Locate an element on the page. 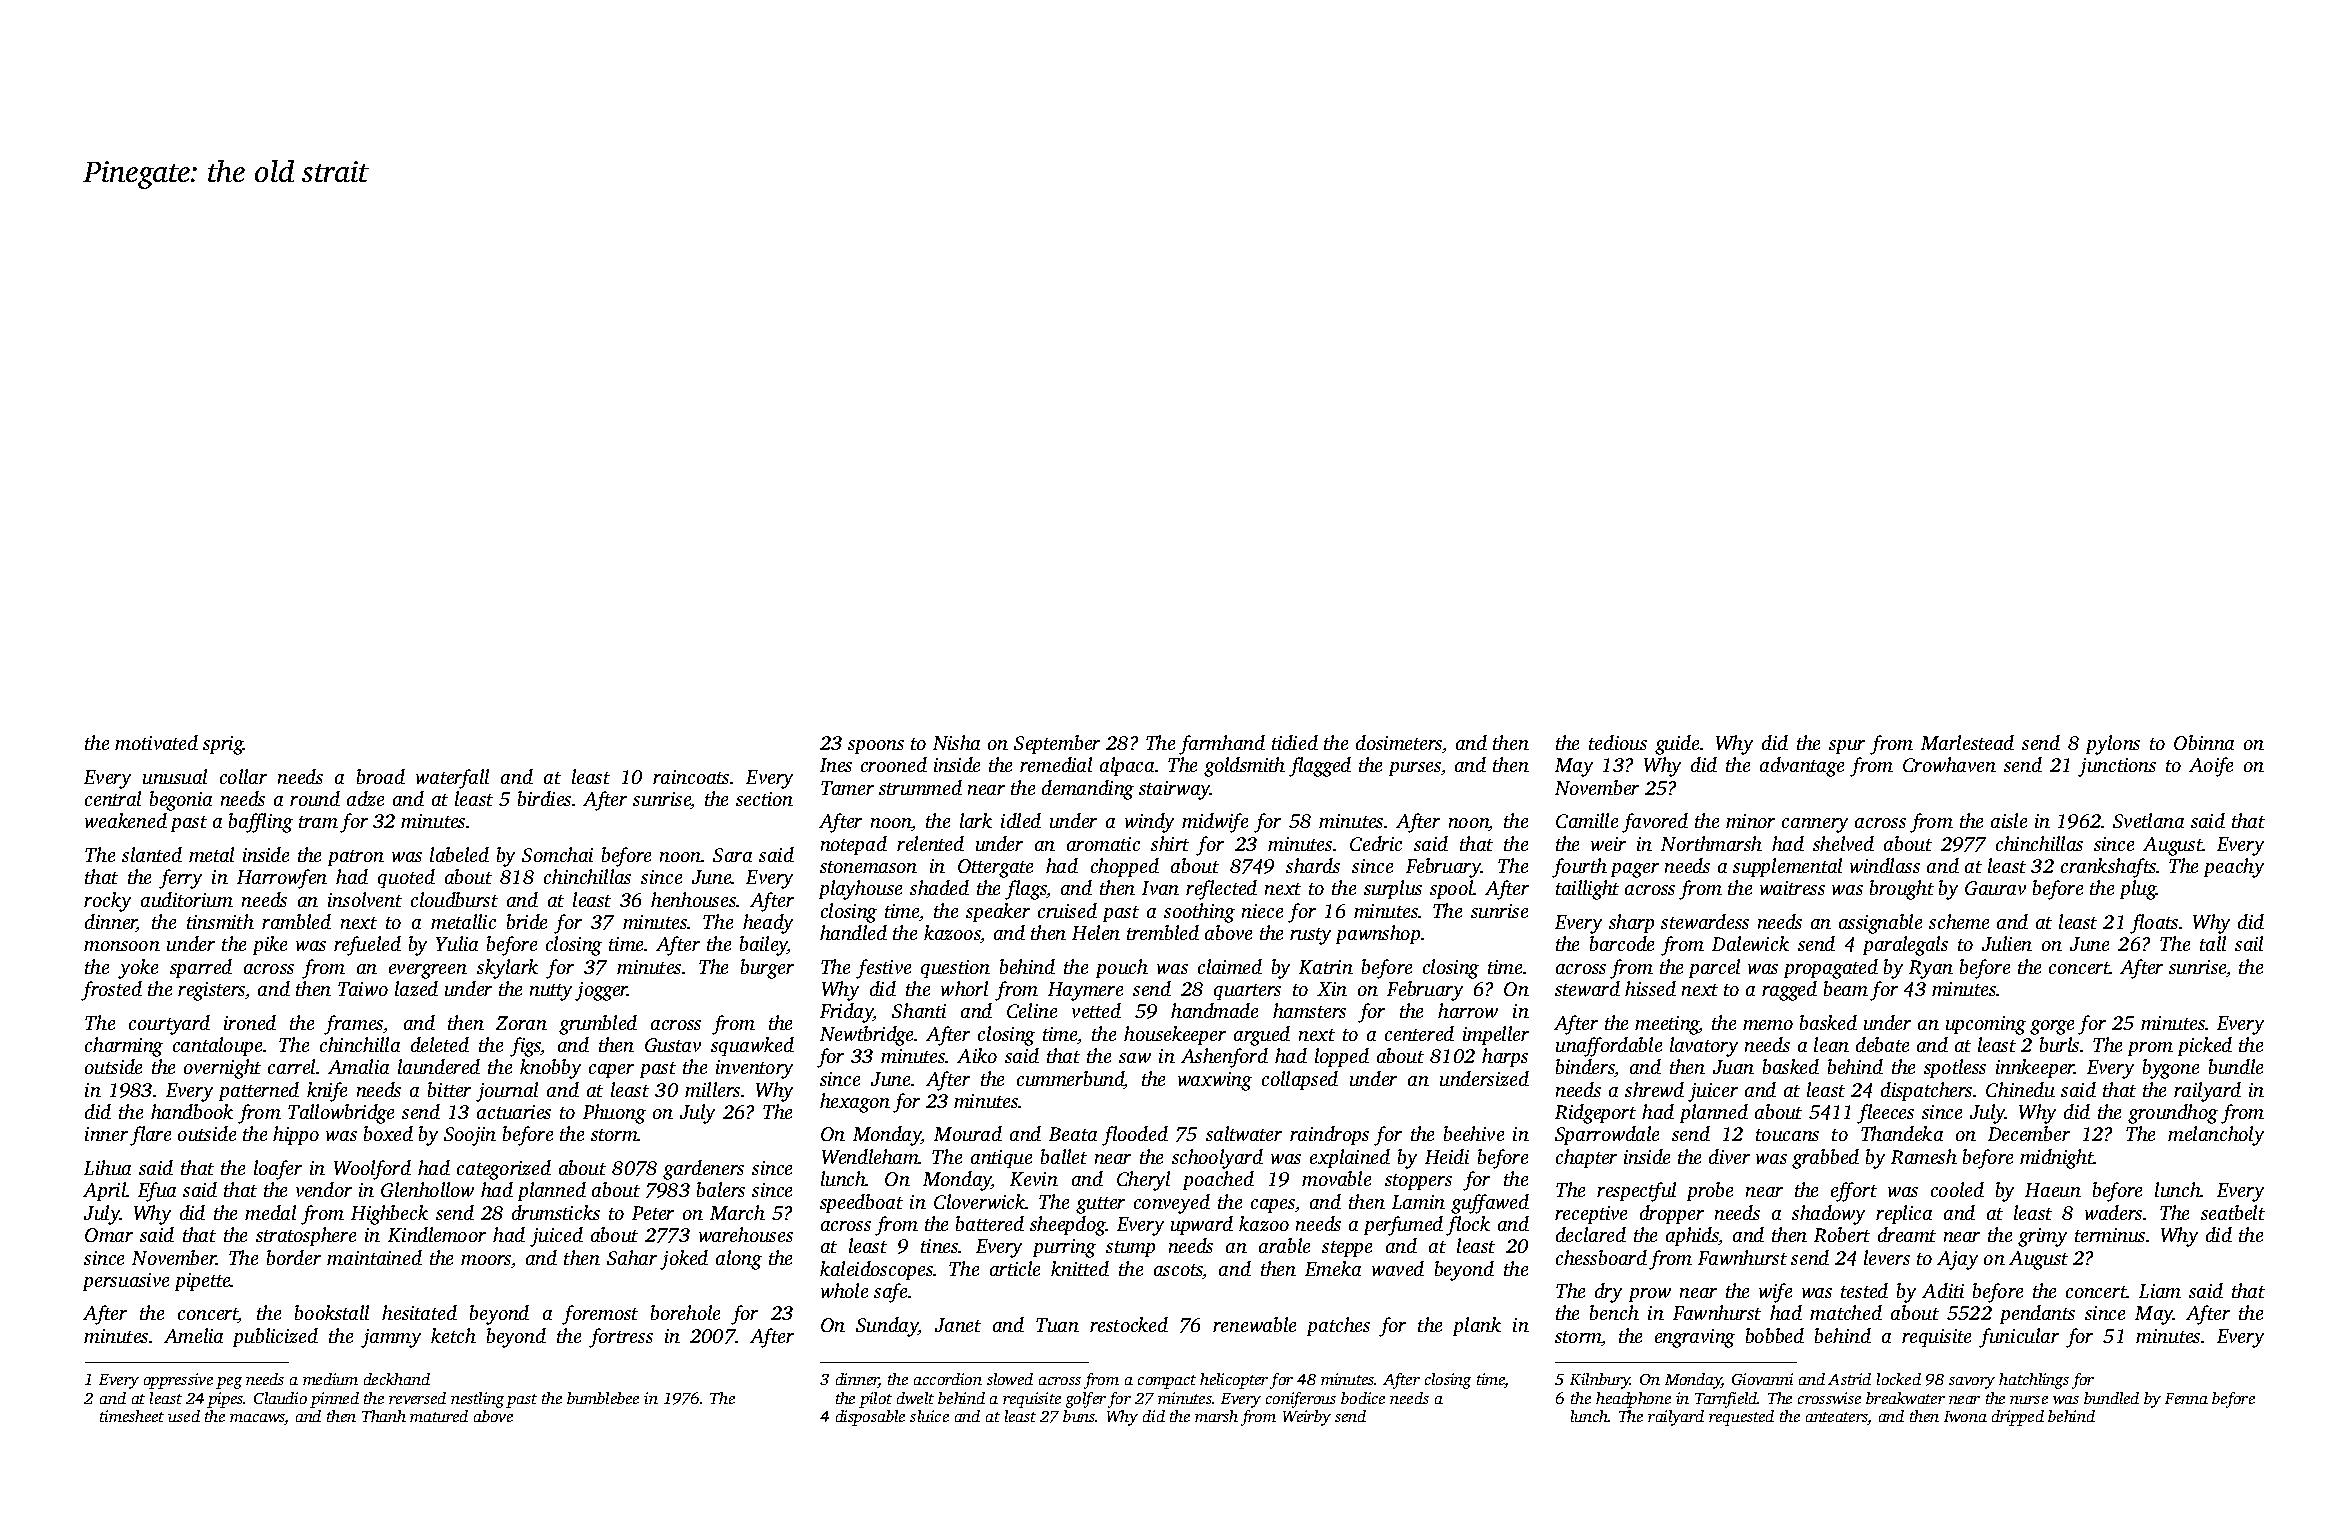  terminus is located at coordinates (2110, 1235).
